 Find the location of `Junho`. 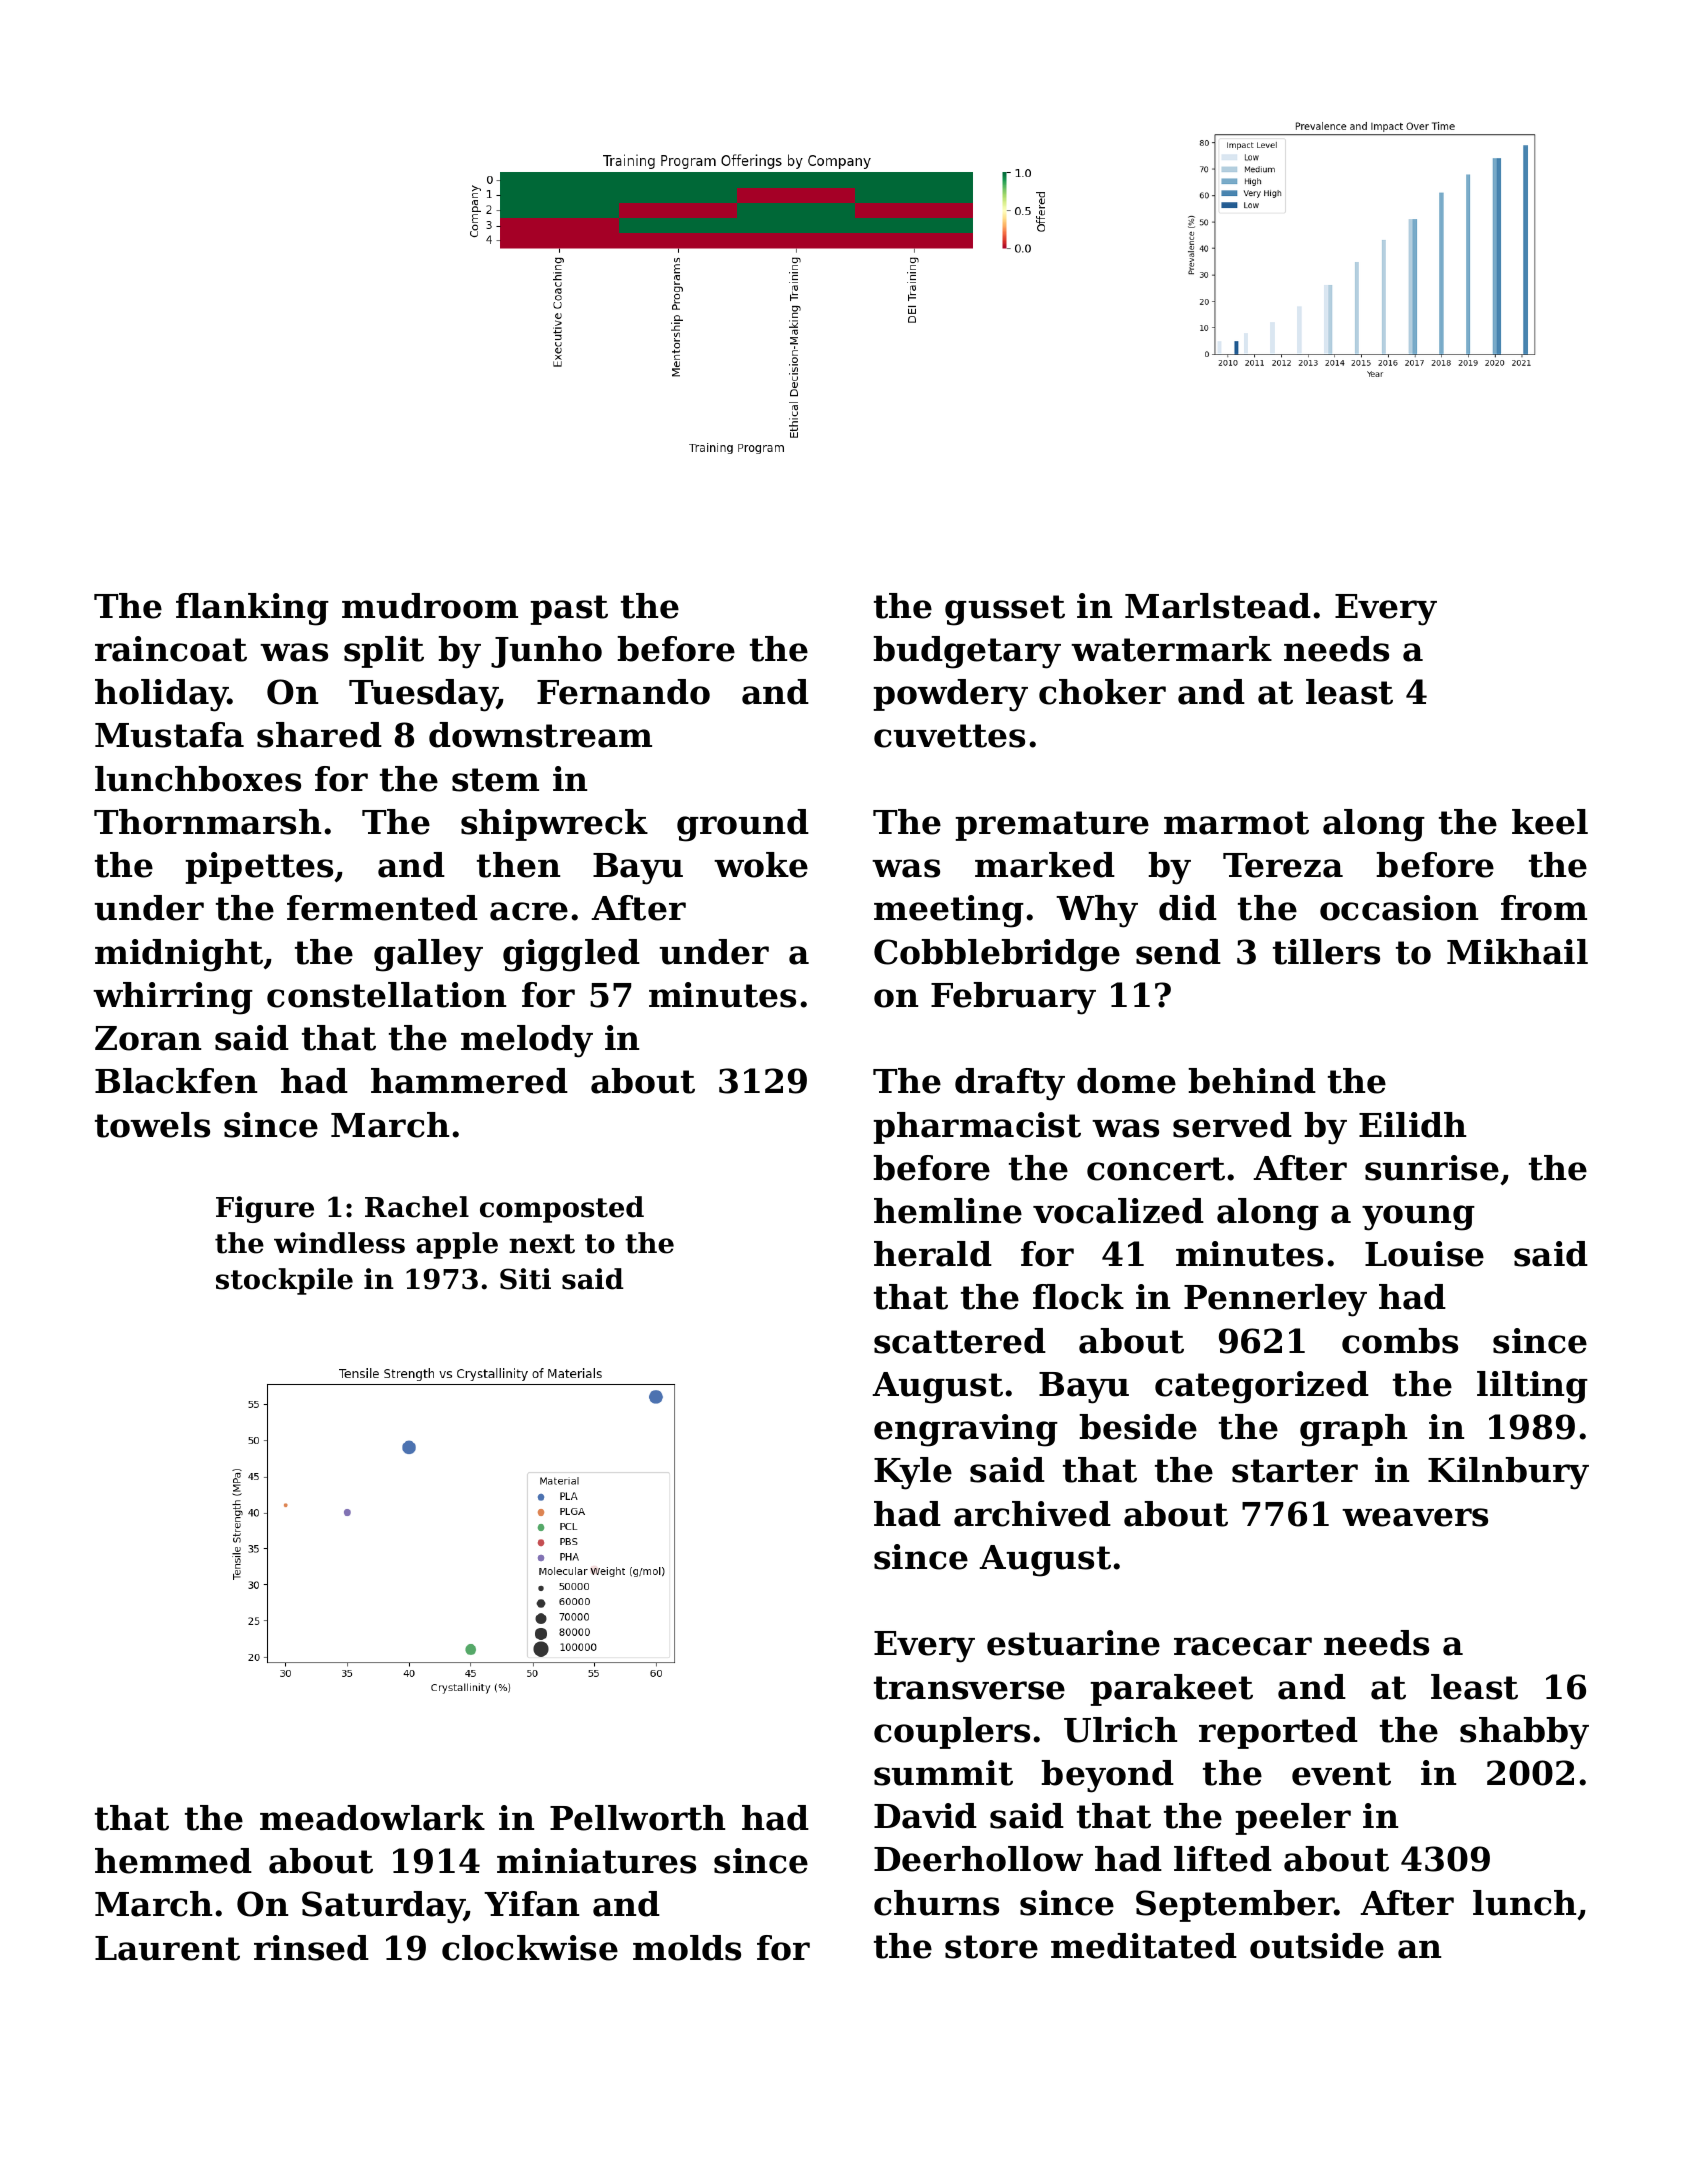

Junho is located at coordinates (546, 652).
